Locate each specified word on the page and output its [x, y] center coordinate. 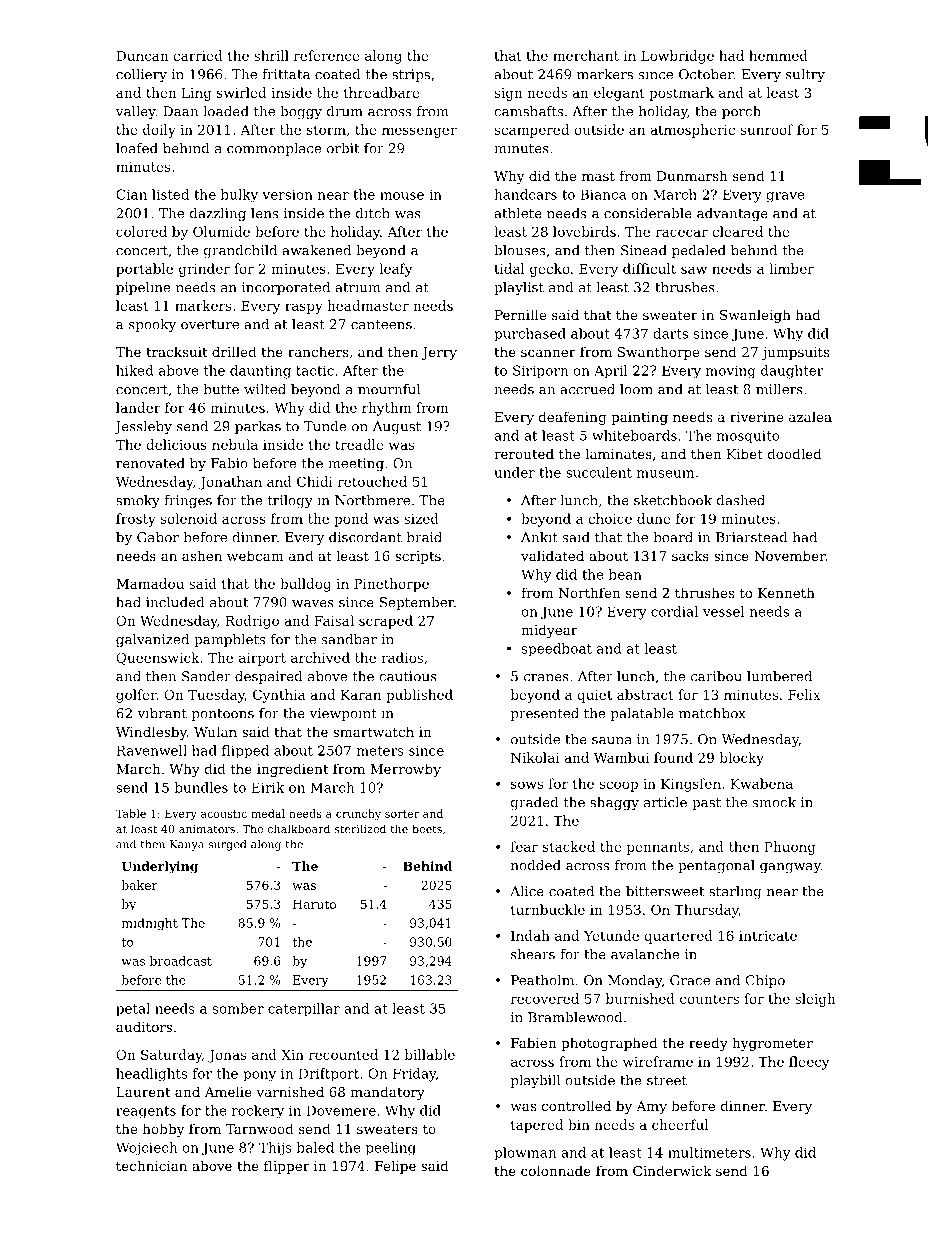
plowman [525, 1154]
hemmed [778, 55]
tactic [315, 370]
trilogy [290, 502]
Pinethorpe [391, 585]
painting [639, 418]
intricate [768, 936]
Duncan [142, 56]
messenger [419, 132]
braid [424, 537]
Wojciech [146, 1149]
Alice [527, 891]
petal [133, 1010]
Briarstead [752, 537]
